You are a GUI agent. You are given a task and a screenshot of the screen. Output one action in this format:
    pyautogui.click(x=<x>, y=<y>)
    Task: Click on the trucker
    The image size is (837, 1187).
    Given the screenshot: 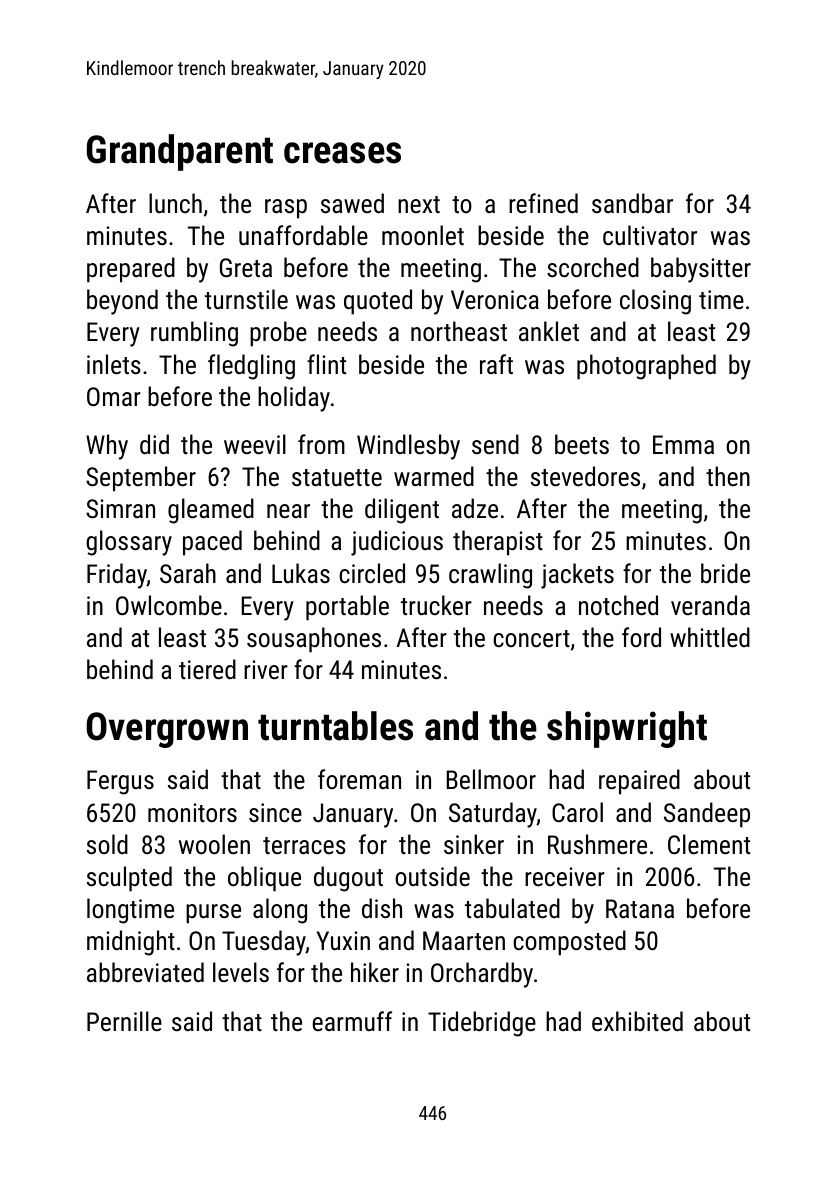 What is the action you would take?
    pyautogui.click(x=436, y=605)
